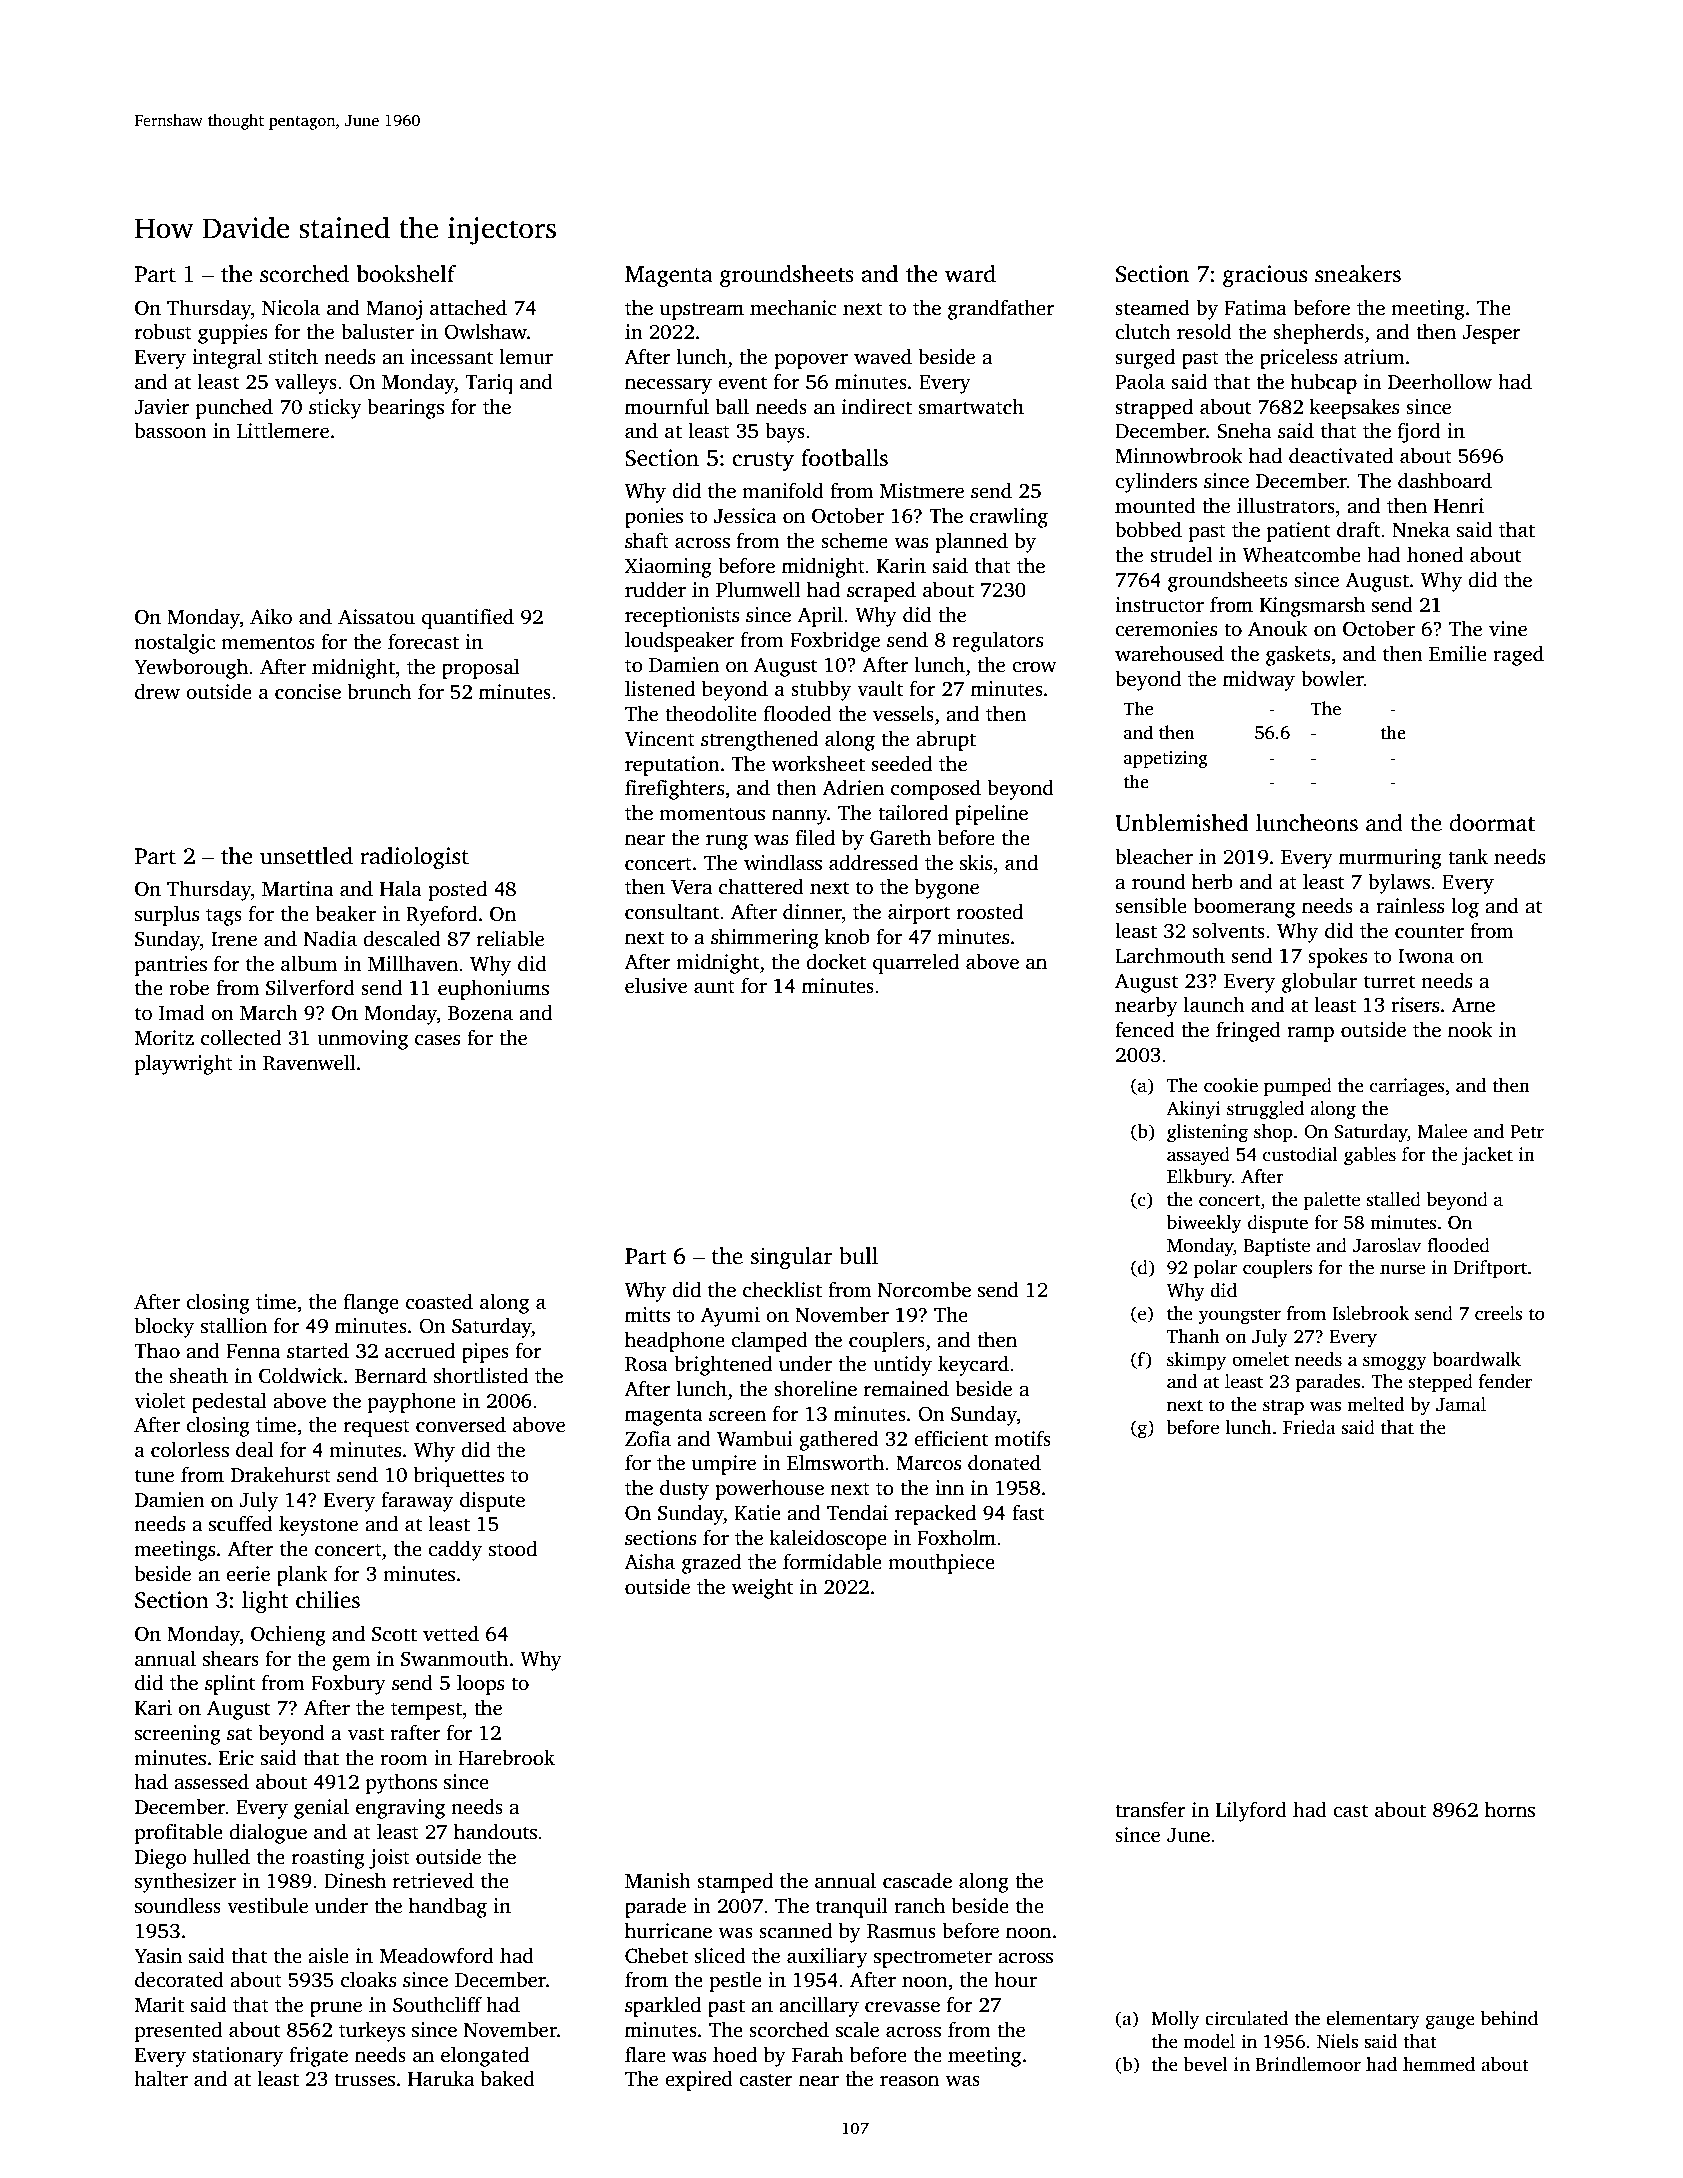 This document has width=1683, height=2178. I want to click on ponies, so click(654, 518).
